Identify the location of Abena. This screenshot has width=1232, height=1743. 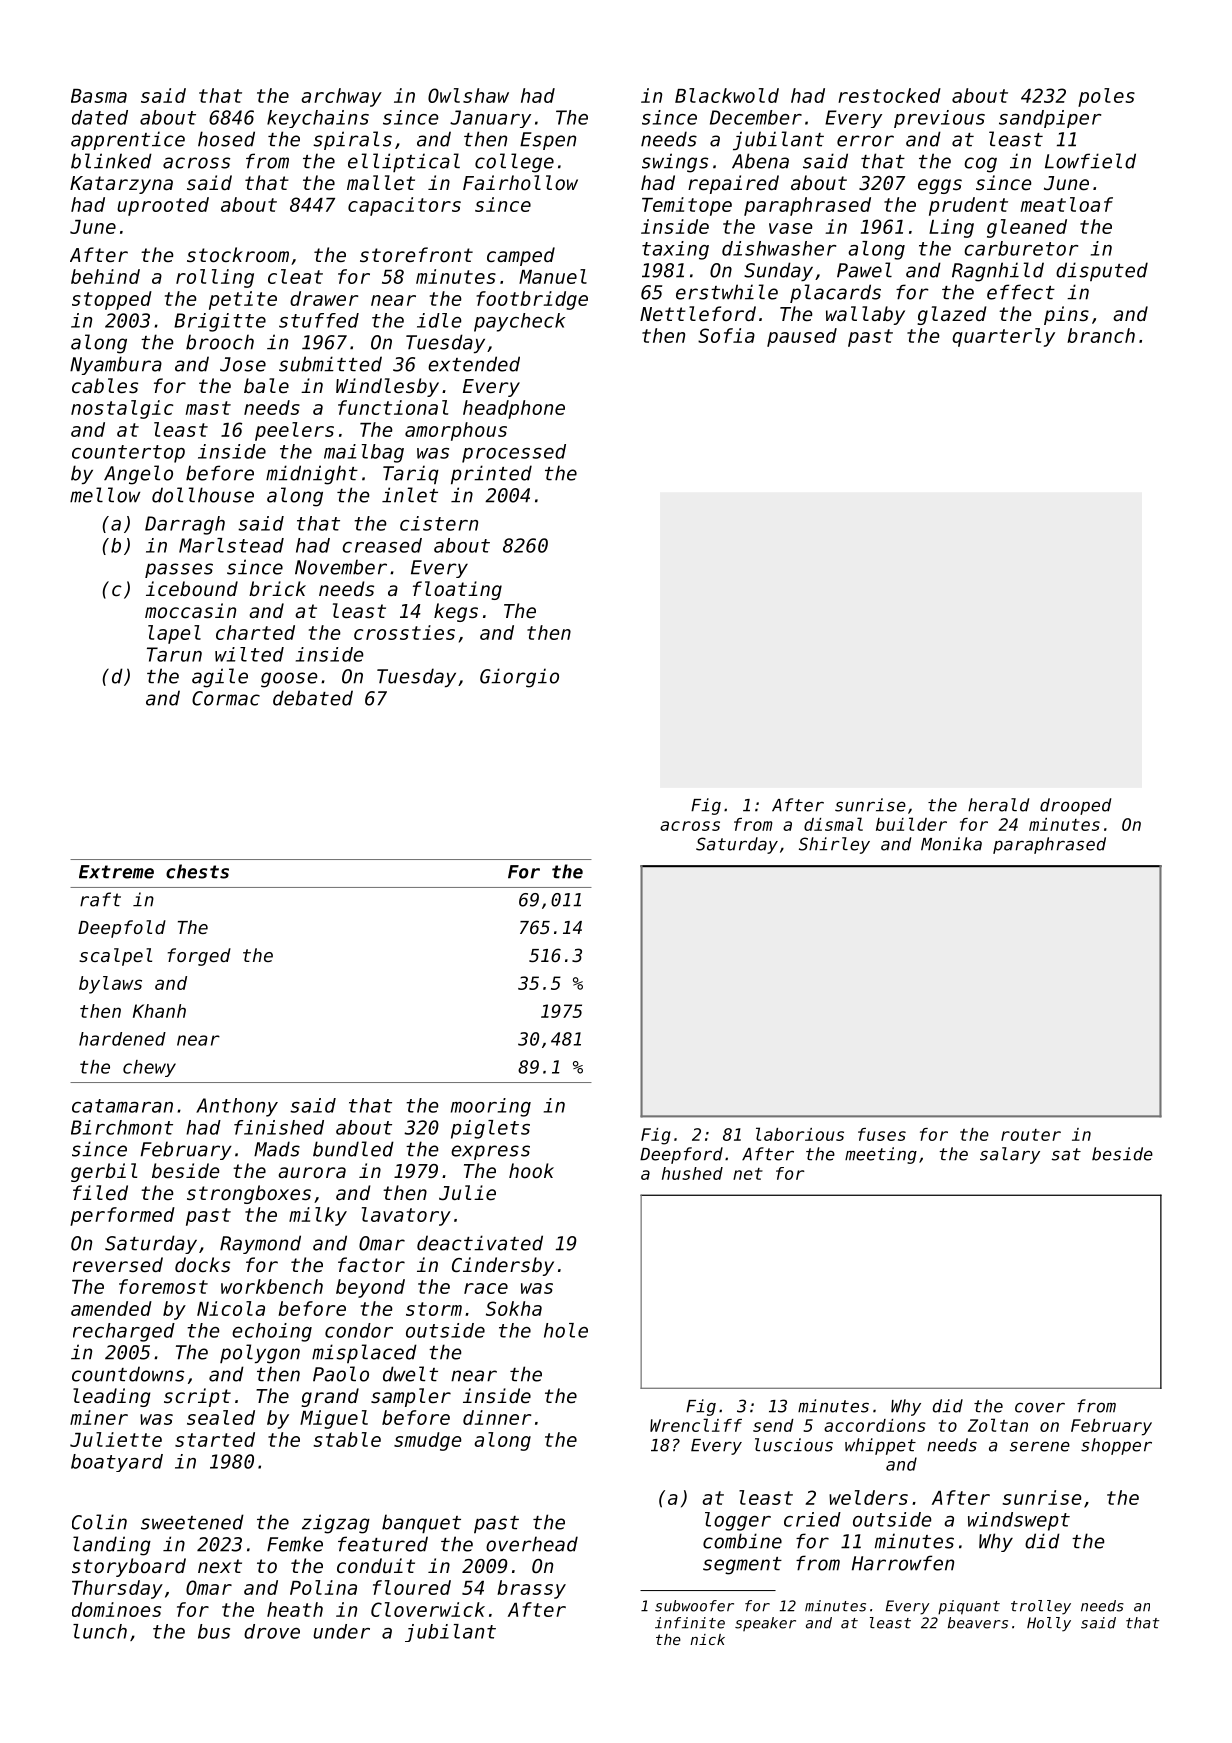
(760, 161).
